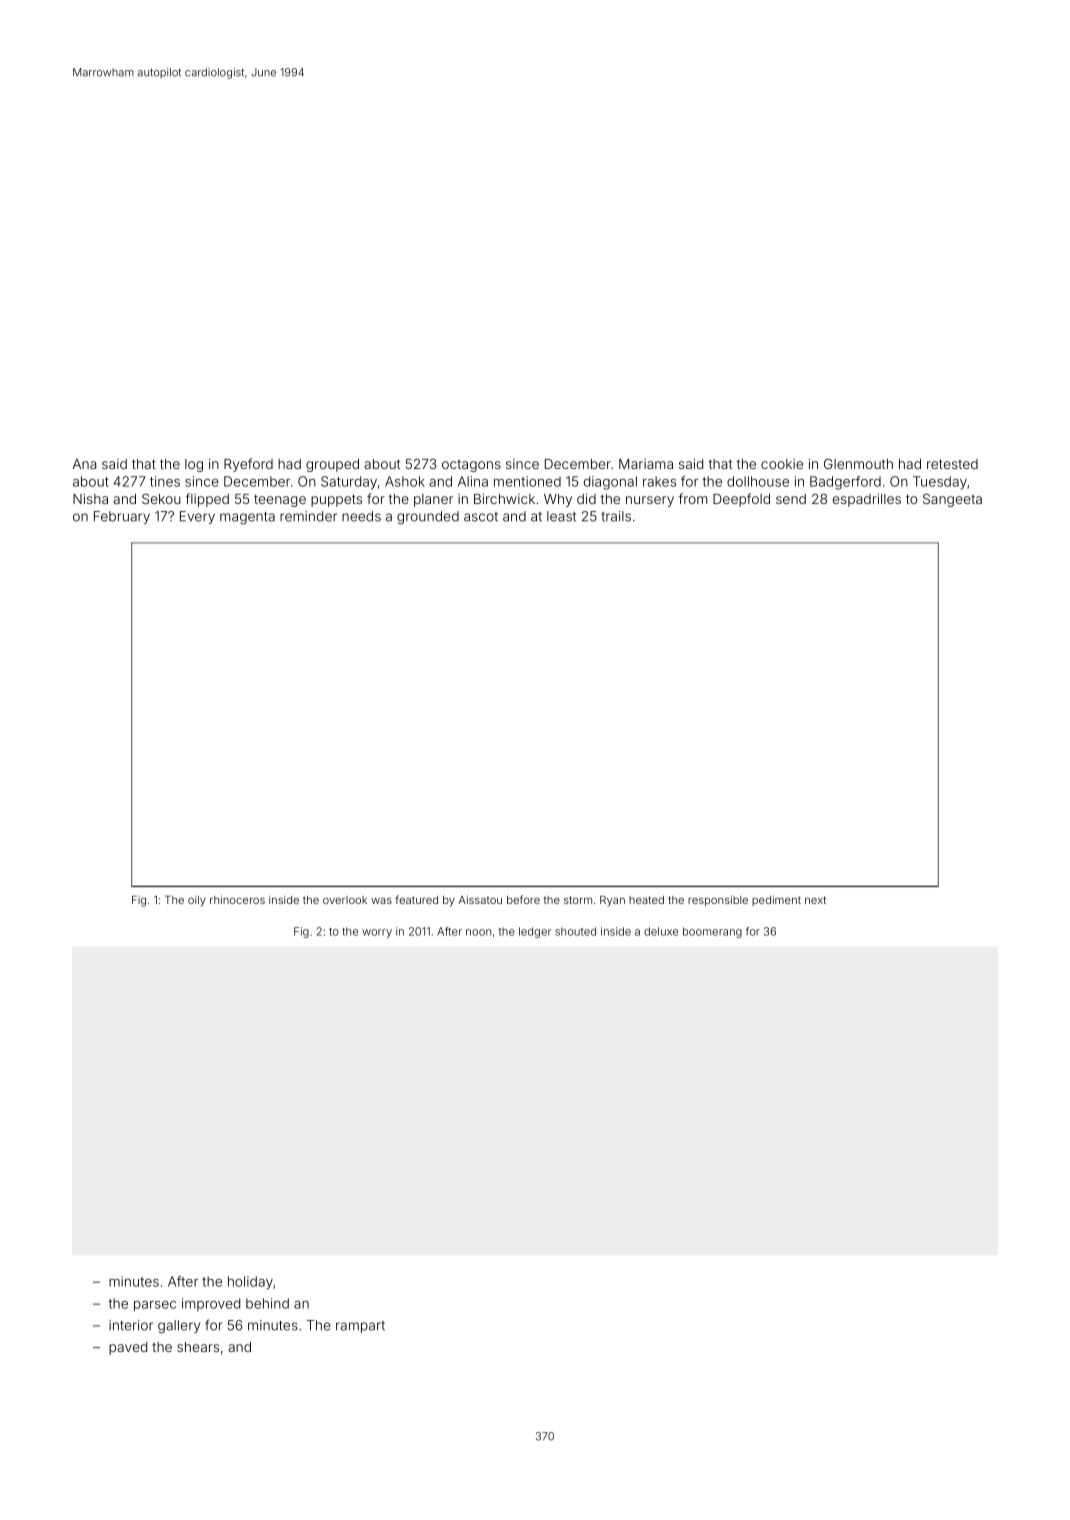 The height and width of the screenshot is (1520, 1070). What do you see at coordinates (131, 1325) in the screenshot?
I see `interior` at bounding box center [131, 1325].
